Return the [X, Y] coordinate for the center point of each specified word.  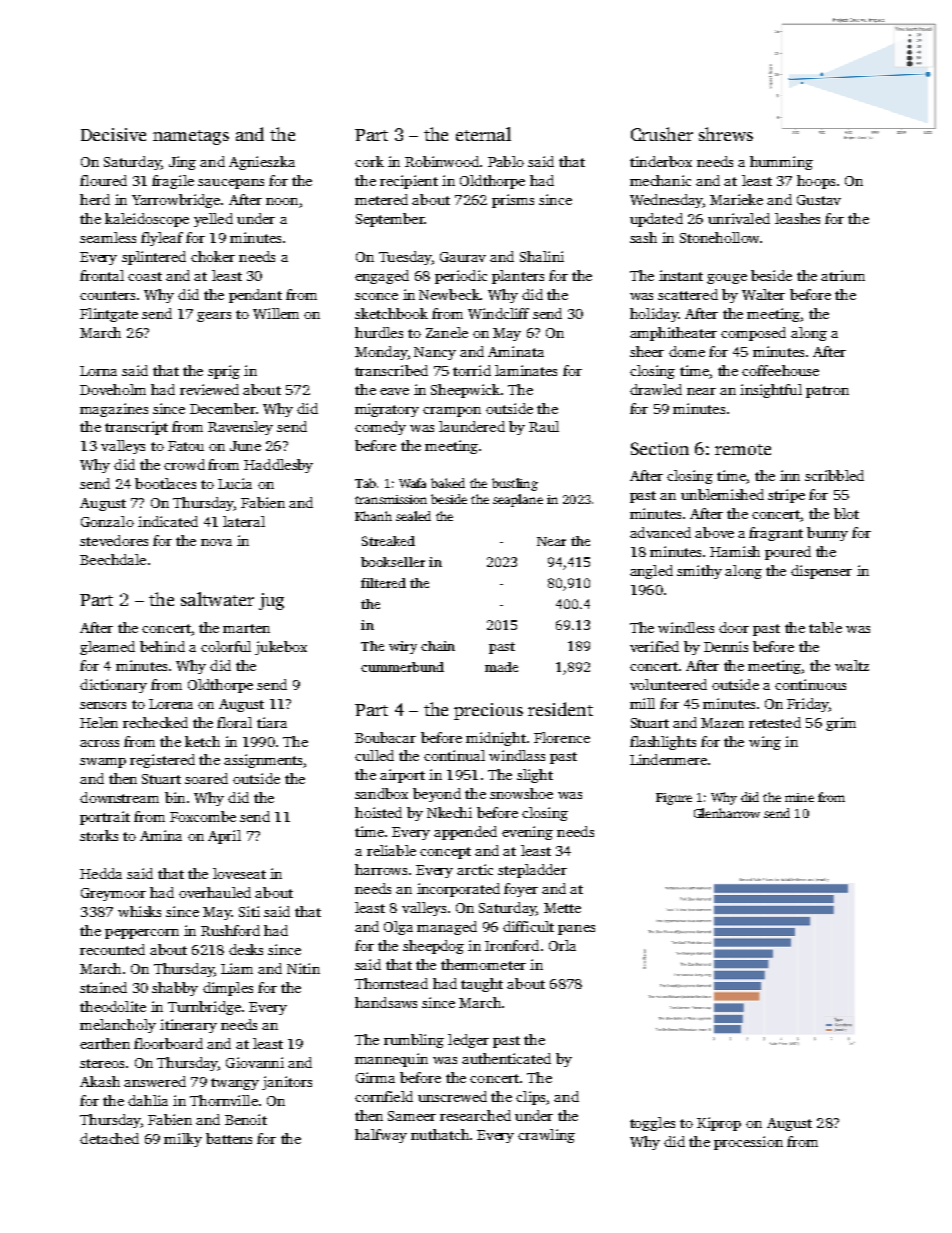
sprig [224, 372]
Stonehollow [719, 237]
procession [748, 1143]
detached [109, 1138]
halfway [381, 1136]
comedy [380, 428]
